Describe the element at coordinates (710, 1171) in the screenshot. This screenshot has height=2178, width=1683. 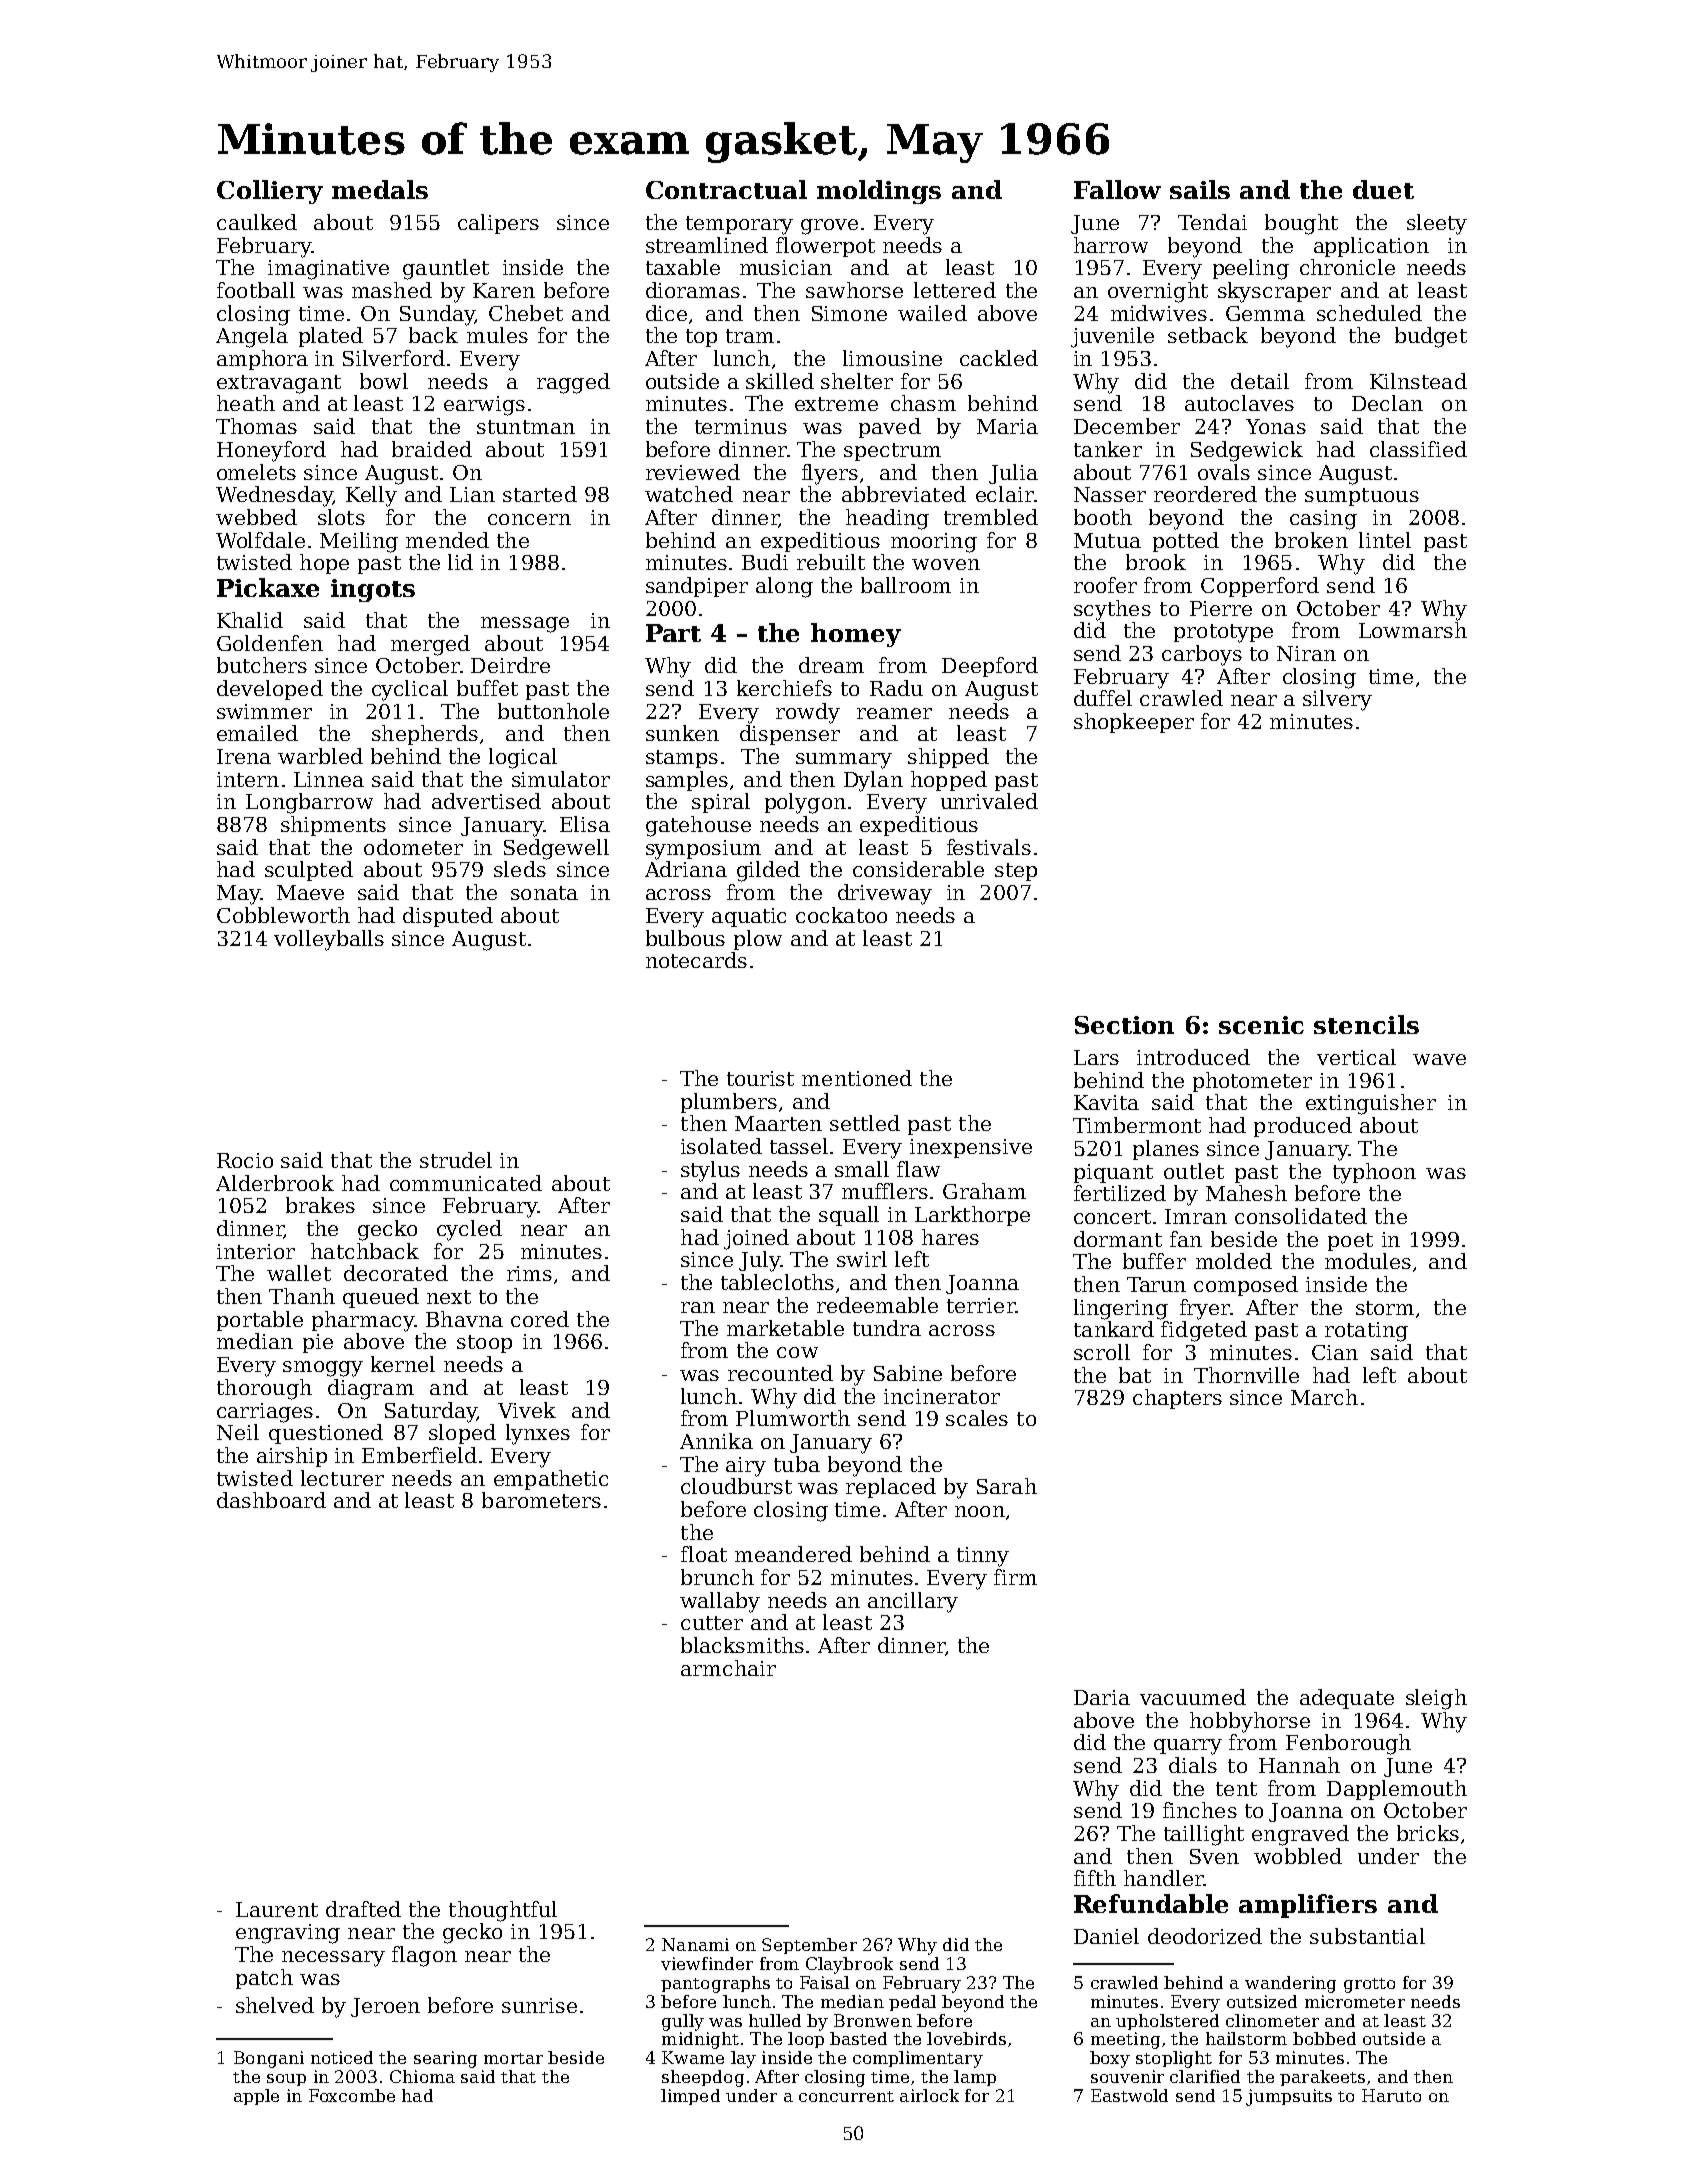
I see `stylus` at that location.
